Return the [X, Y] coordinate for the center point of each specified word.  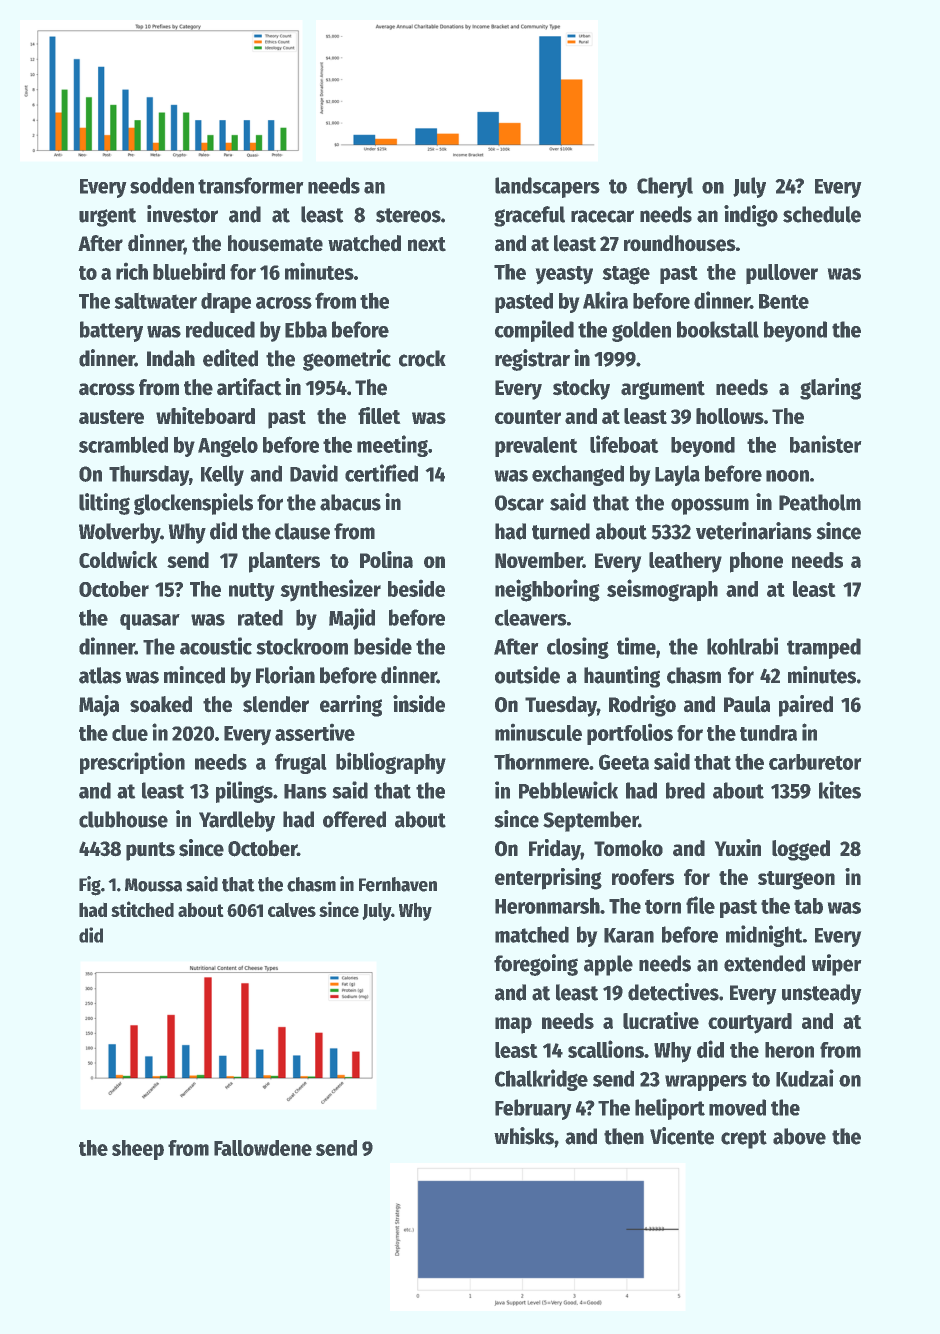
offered [354, 819]
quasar [150, 622]
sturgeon [796, 880]
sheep [138, 1150]
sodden [162, 185]
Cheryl [665, 187]
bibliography [391, 763]
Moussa [153, 885]
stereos [408, 215]
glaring [830, 389]
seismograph [662, 590]
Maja [99, 705]
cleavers [530, 617]
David [314, 473]
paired [806, 706]
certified [381, 473]
